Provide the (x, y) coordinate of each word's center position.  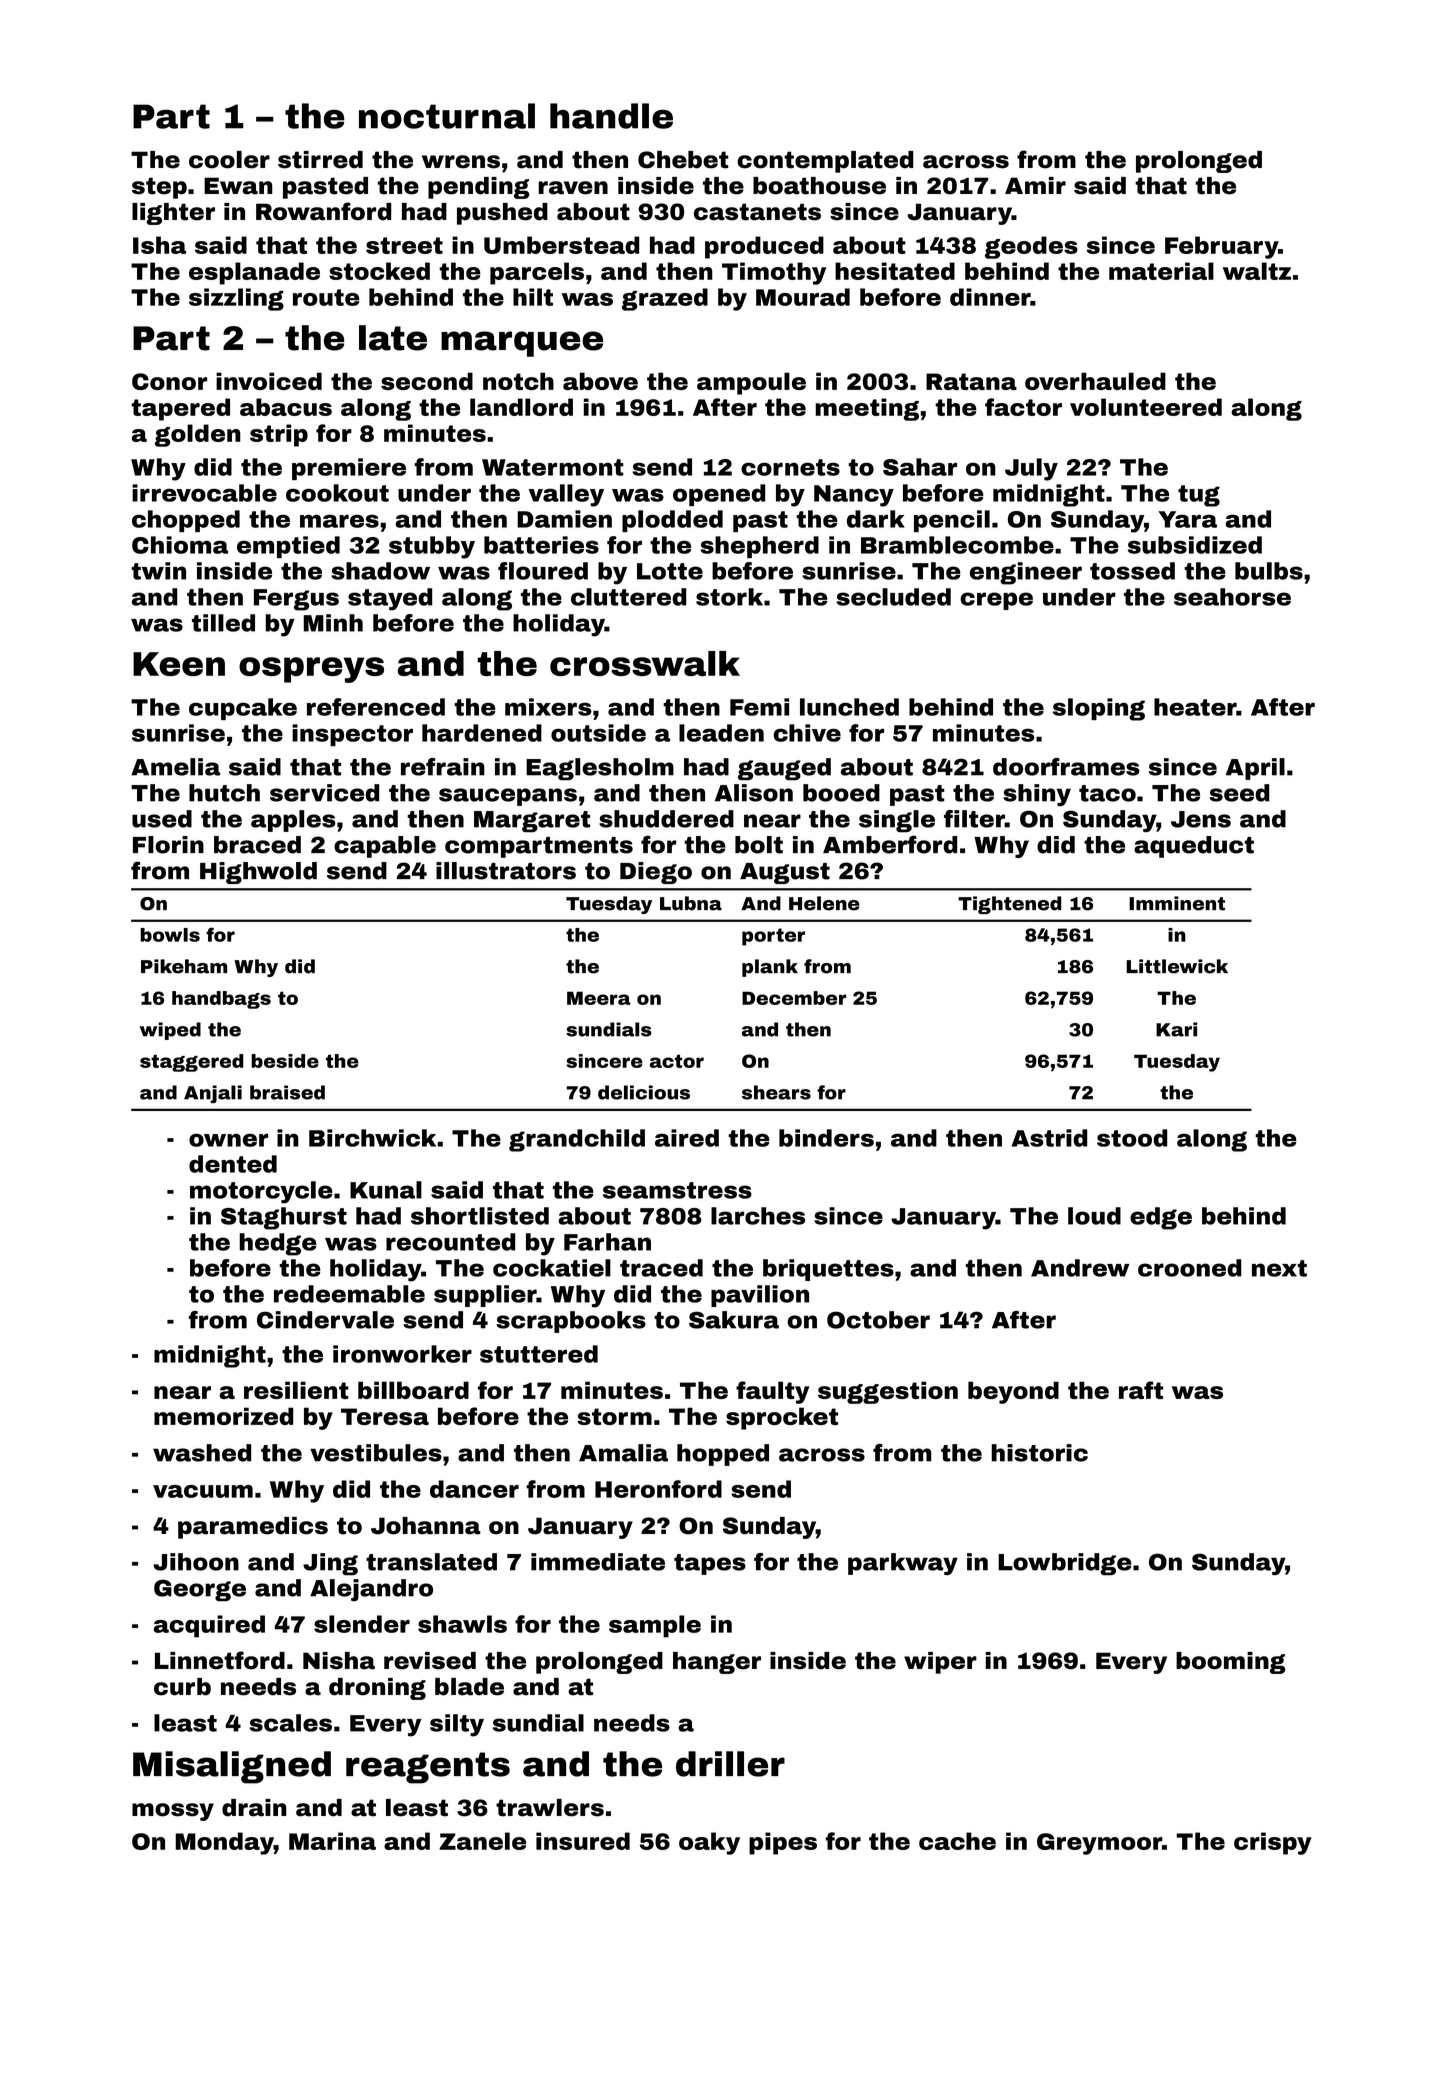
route (326, 297)
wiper (940, 1663)
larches (758, 1216)
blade (469, 1687)
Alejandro (371, 1590)
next (1279, 1268)
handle (611, 116)
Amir (1035, 185)
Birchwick (372, 1138)
